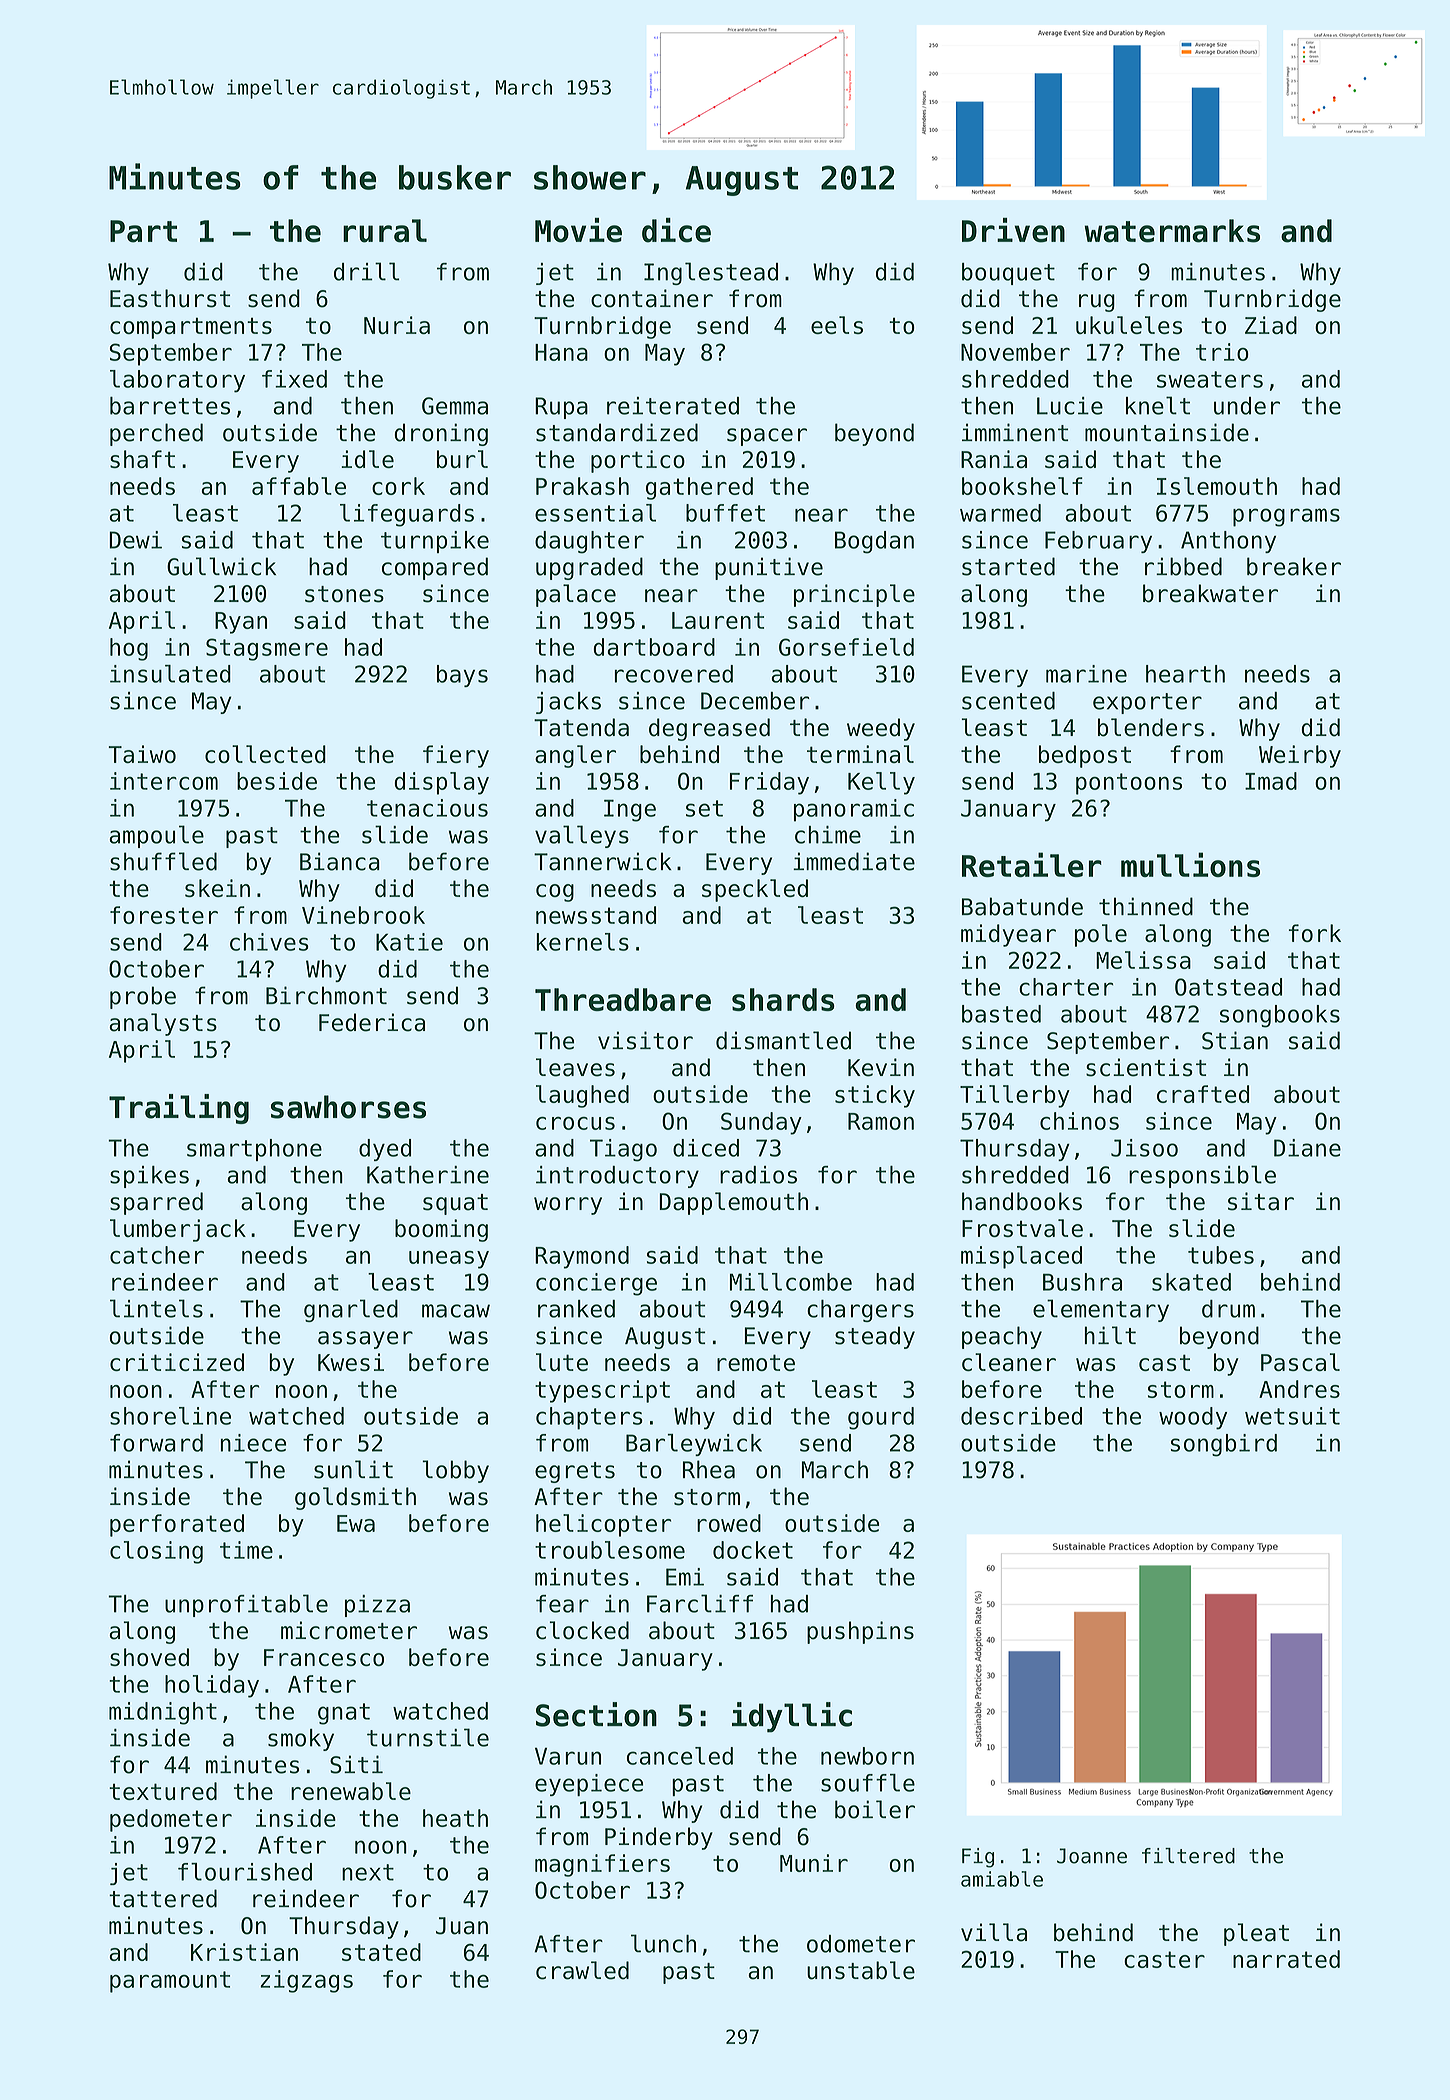 The width and height of the image is (1450, 2100). What do you see at coordinates (385, 1150) in the image?
I see `dyed` at bounding box center [385, 1150].
